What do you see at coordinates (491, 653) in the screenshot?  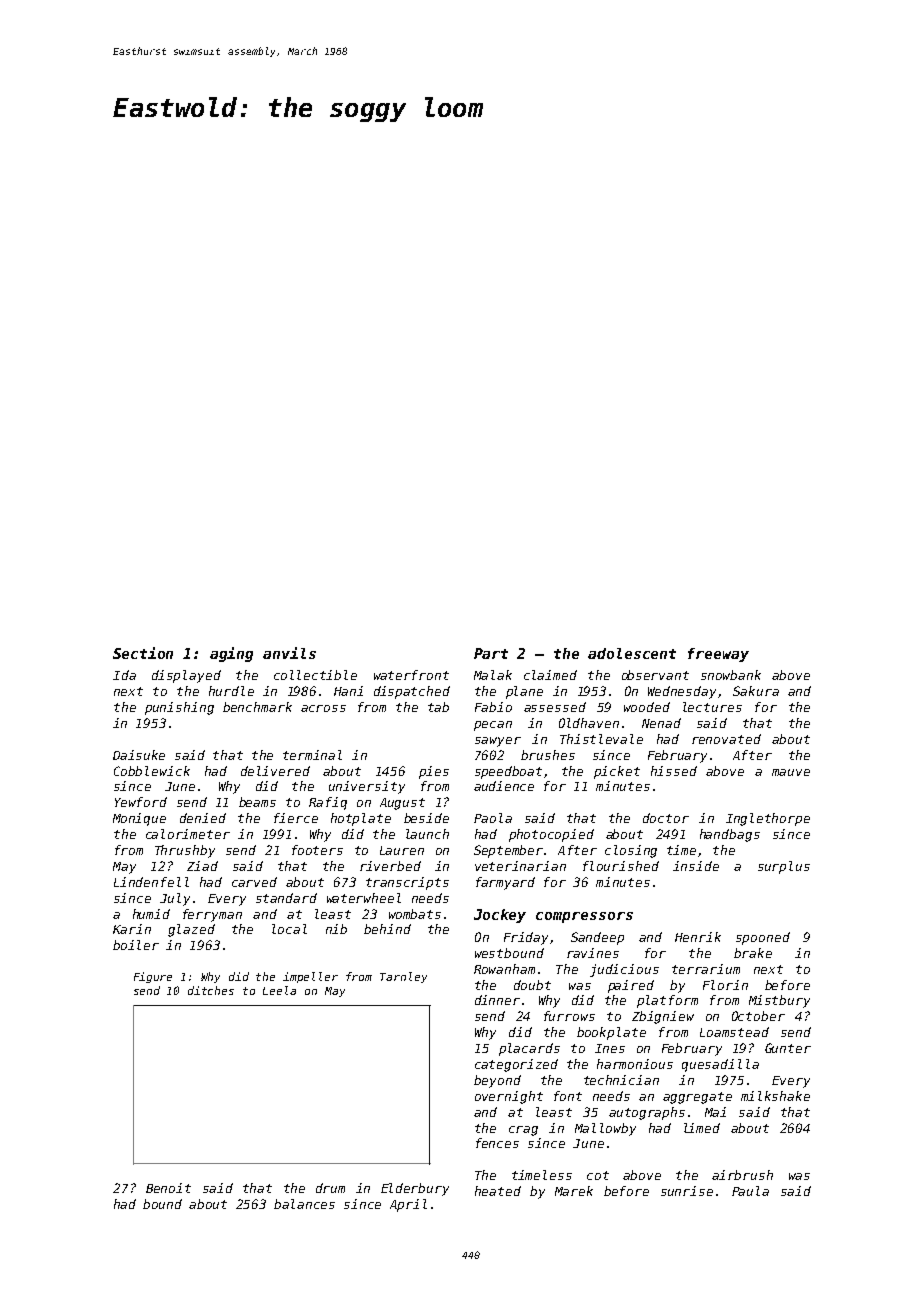 I see `Part` at bounding box center [491, 653].
